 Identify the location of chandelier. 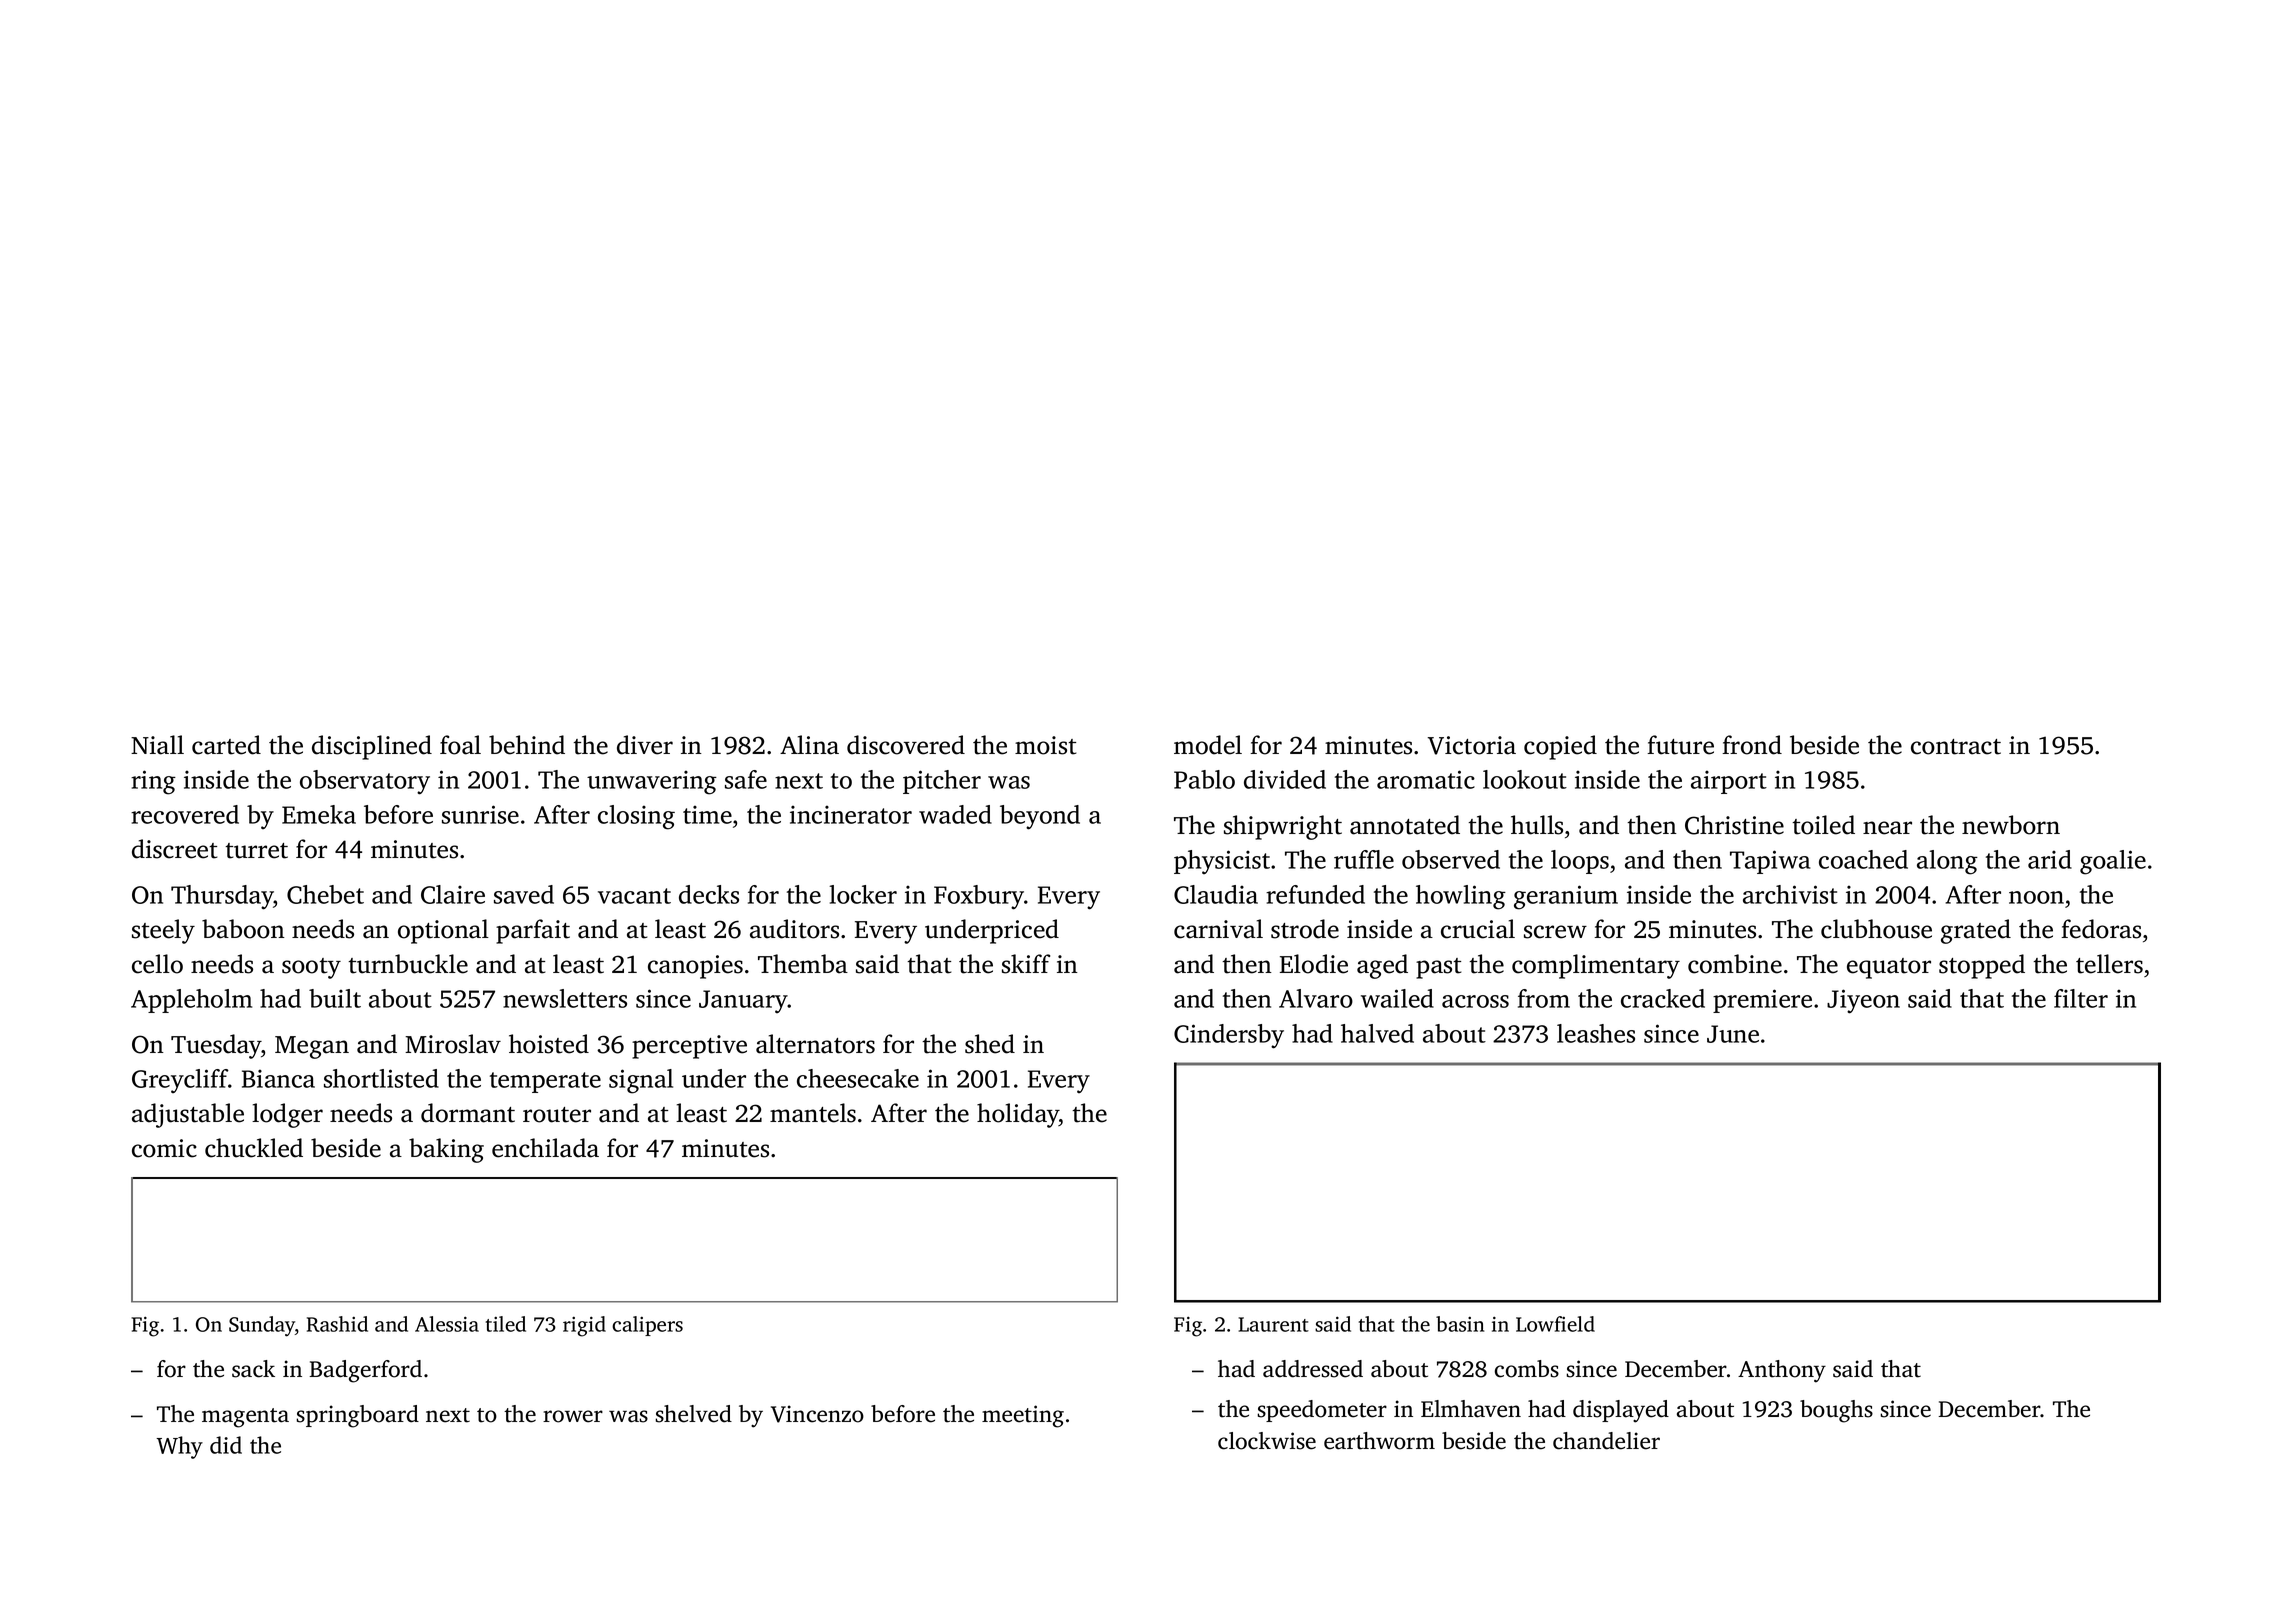
(1606, 1441).
